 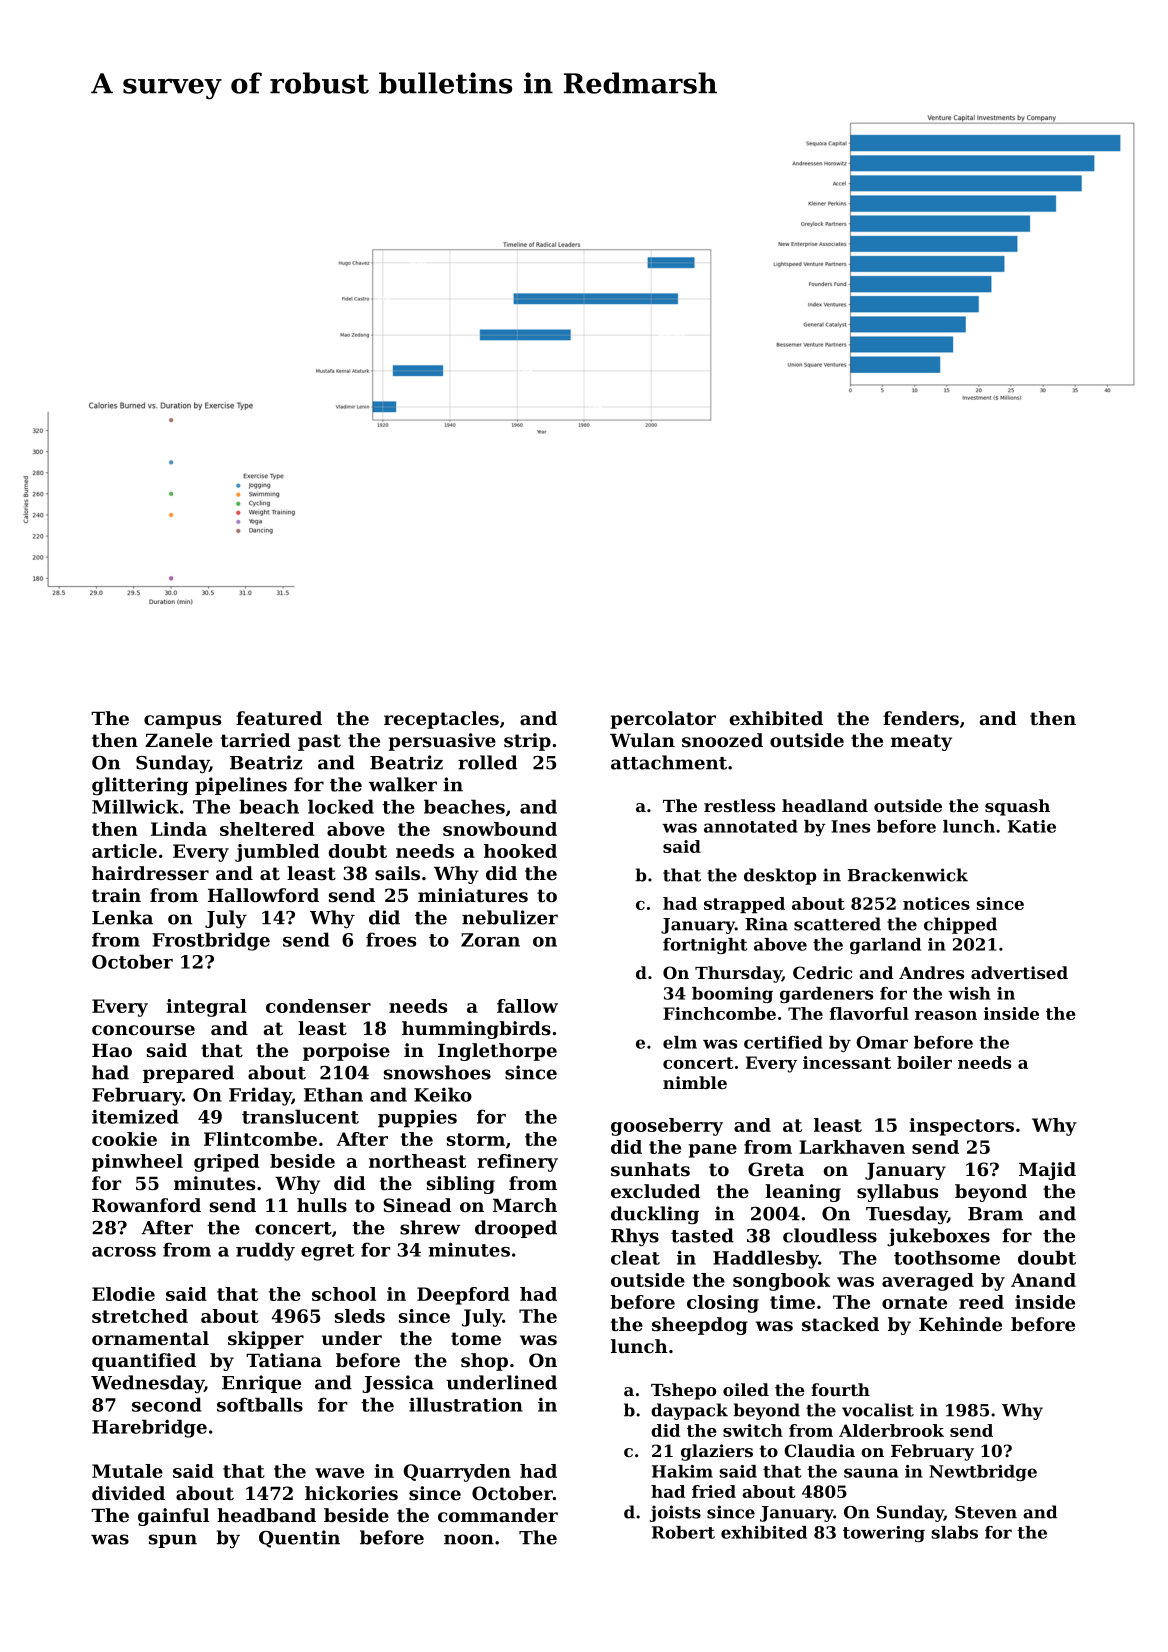 I want to click on wish, so click(x=969, y=993).
